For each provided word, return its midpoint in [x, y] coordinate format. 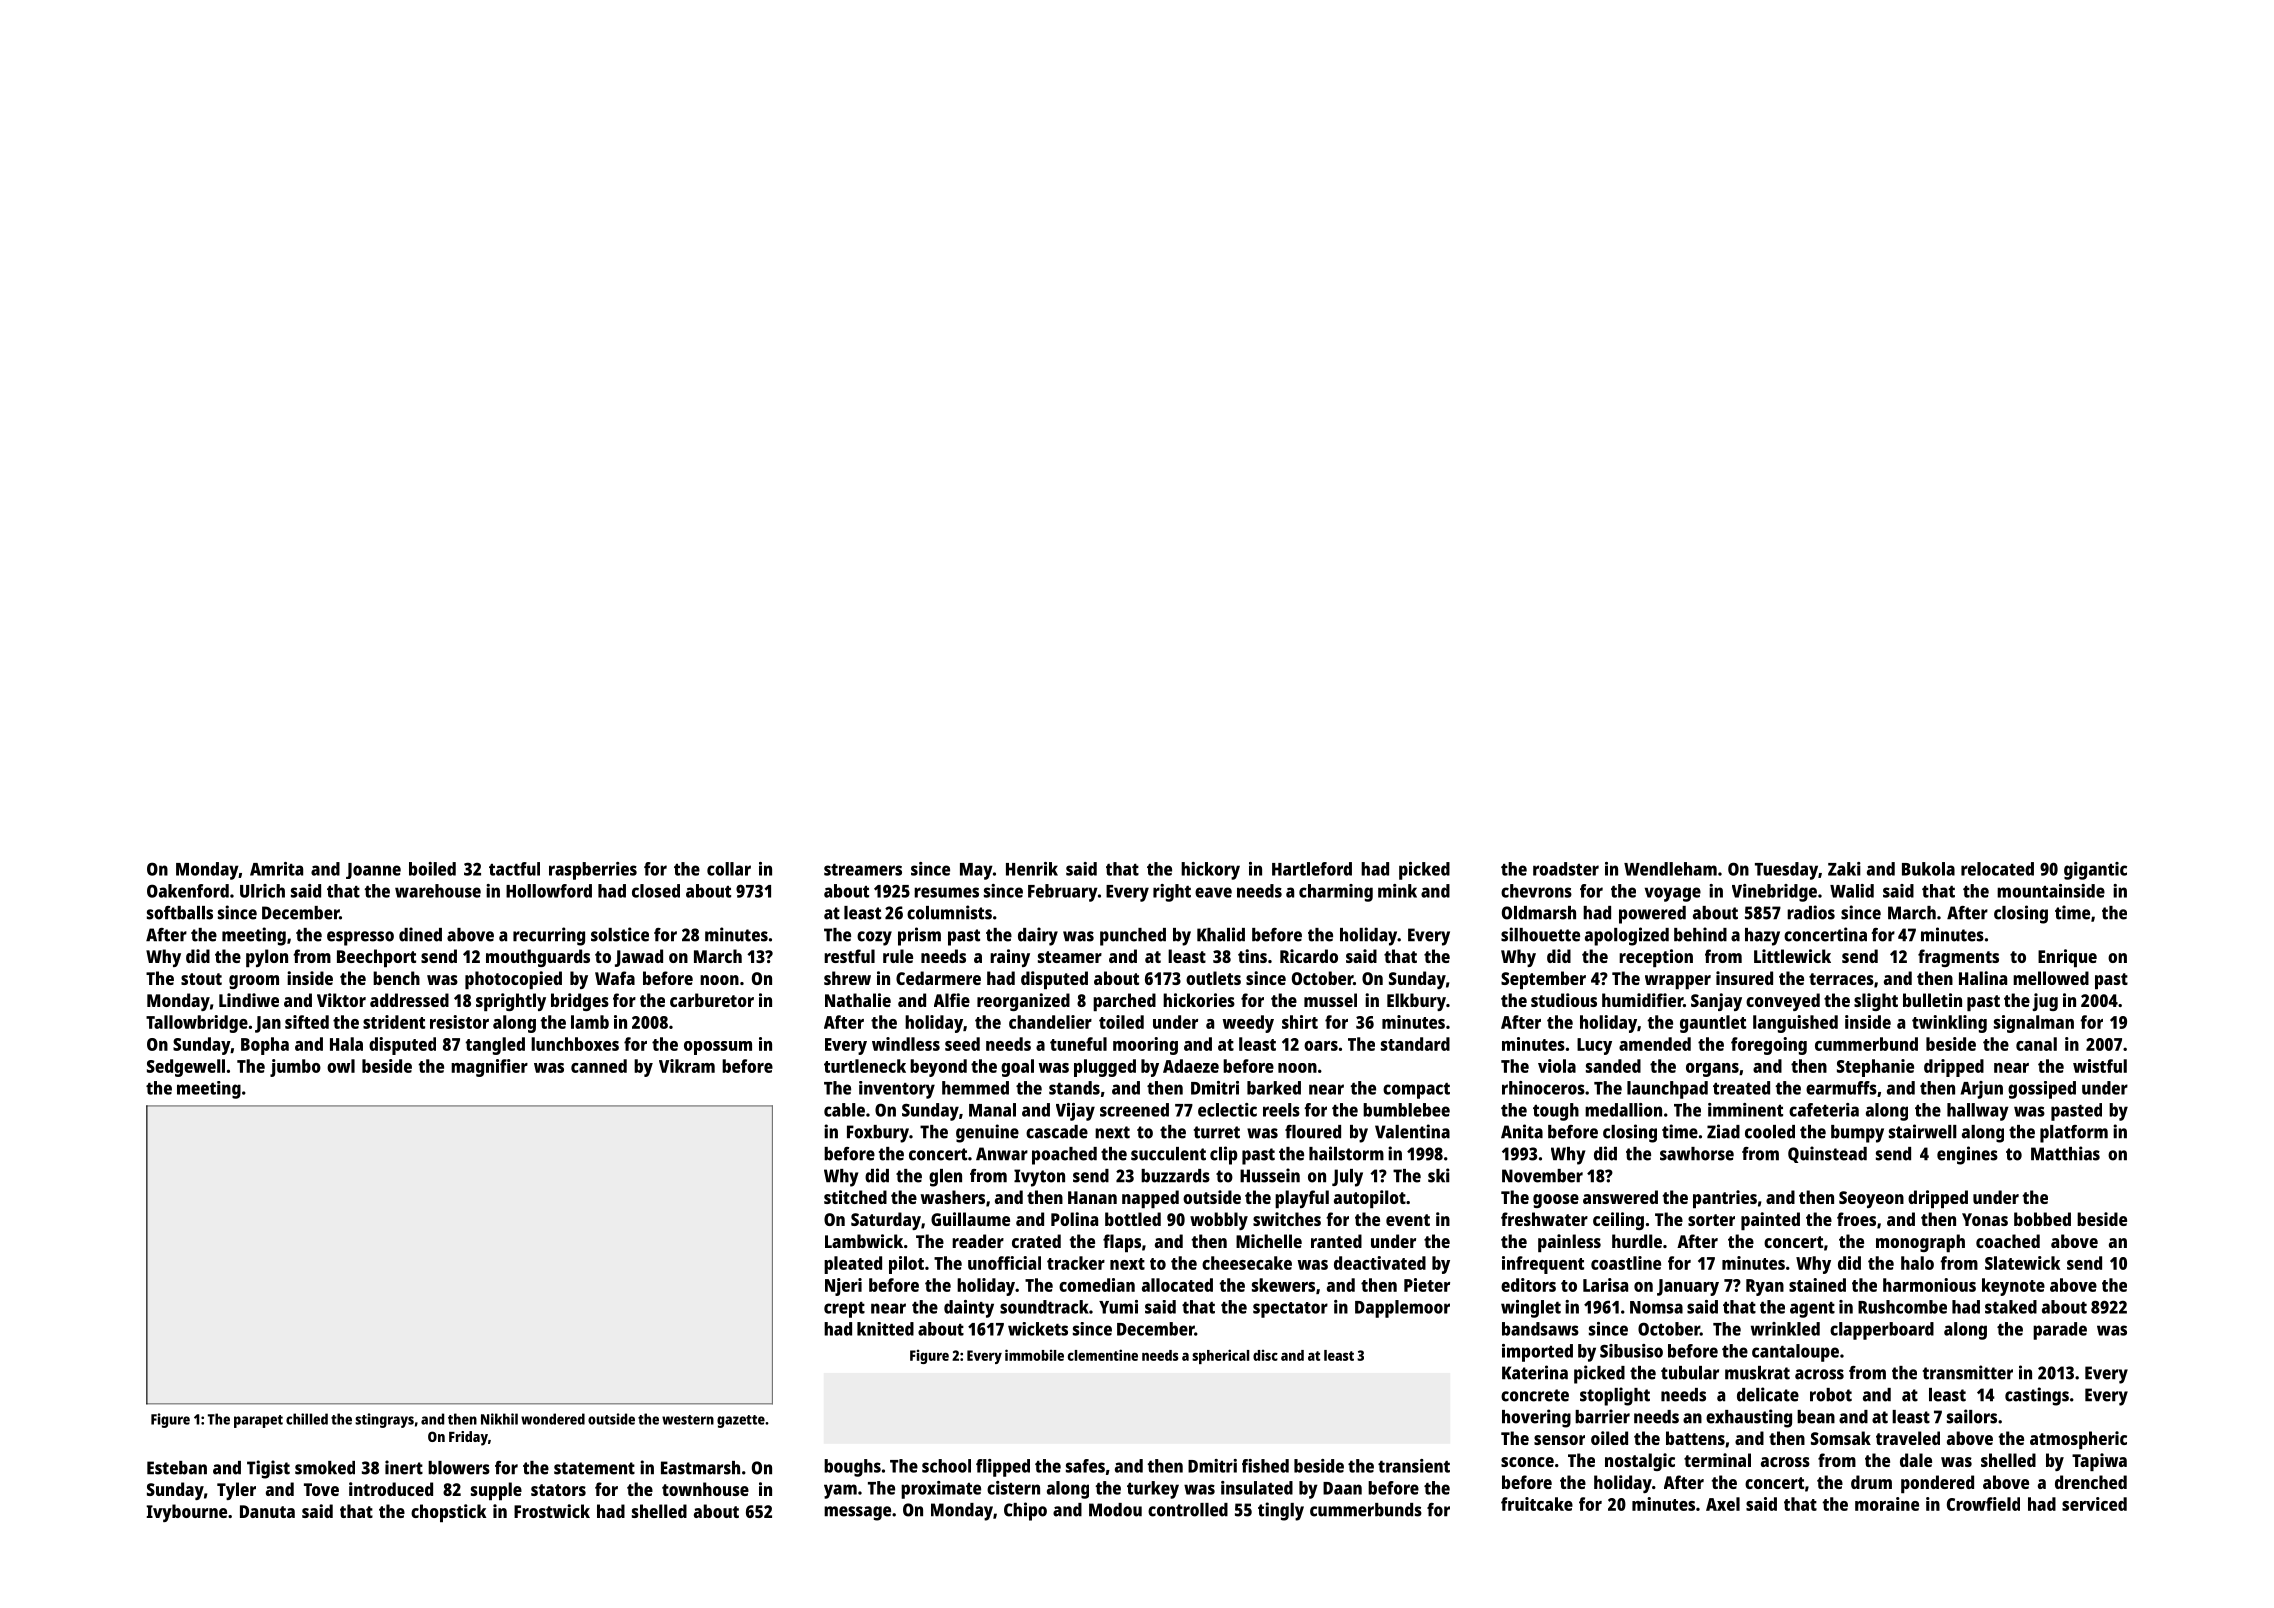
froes [1856, 1219]
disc [1265, 1355]
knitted [885, 1329]
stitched [855, 1197]
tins [1252, 956]
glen [945, 1178]
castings [2037, 1396]
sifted [307, 1022]
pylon [267, 958]
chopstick [448, 1513]
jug [2045, 1002]
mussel [1330, 1000]
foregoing [1769, 1046]
